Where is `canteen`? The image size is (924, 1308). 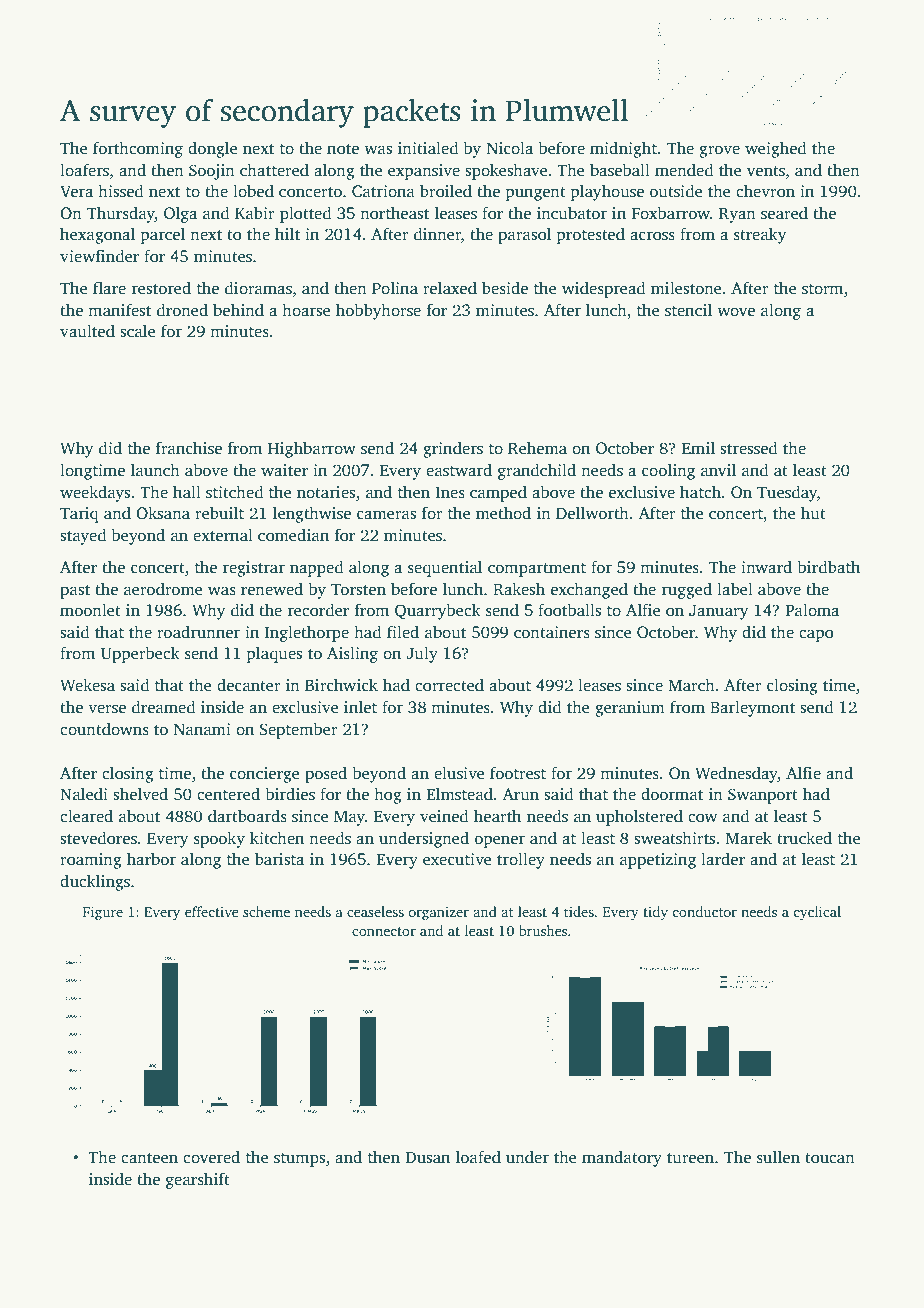 canteen is located at coordinates (149, 1158).
